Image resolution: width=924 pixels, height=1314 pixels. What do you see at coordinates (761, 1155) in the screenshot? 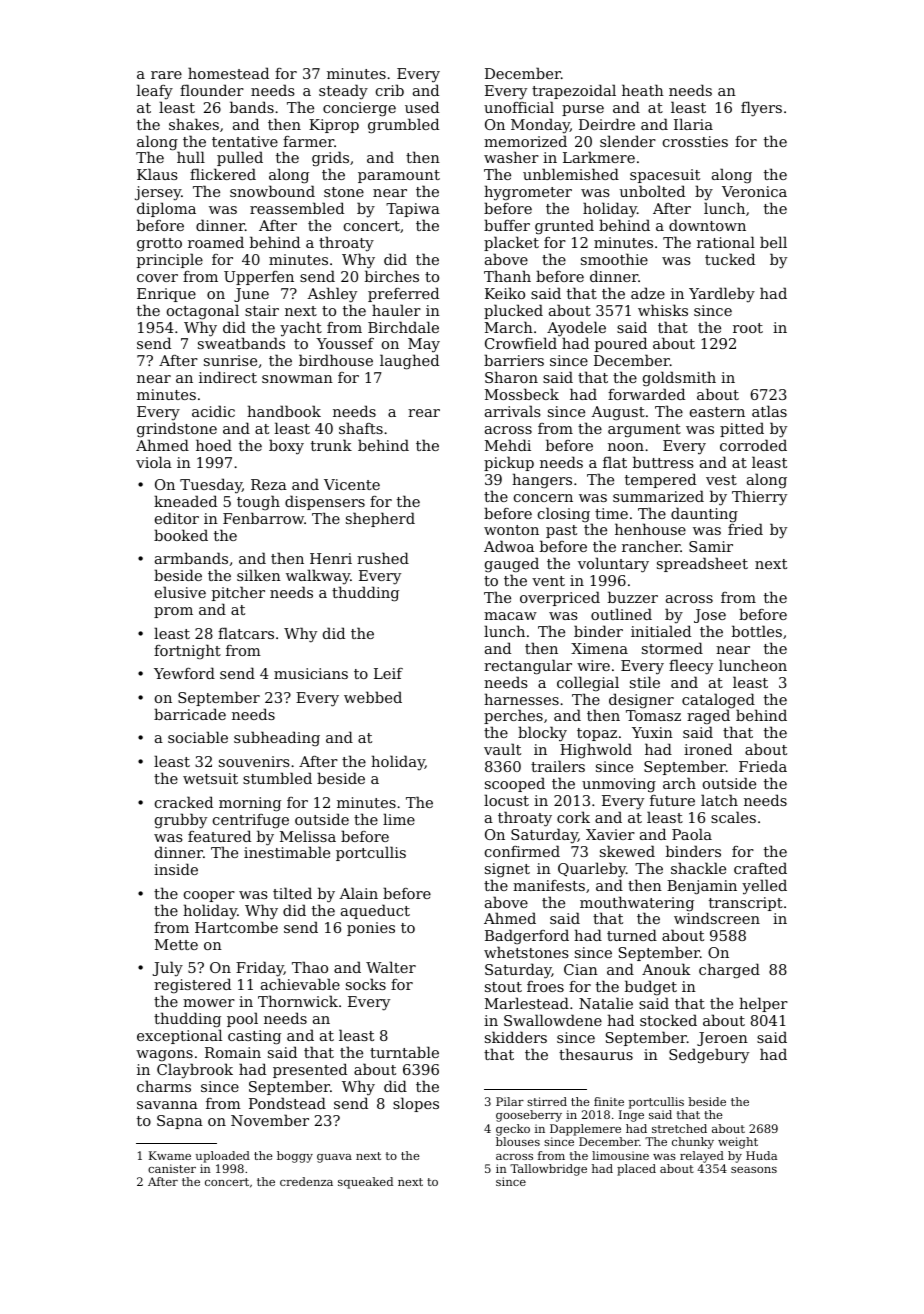
I see `Huda` at bounding box center [761, 1155].
